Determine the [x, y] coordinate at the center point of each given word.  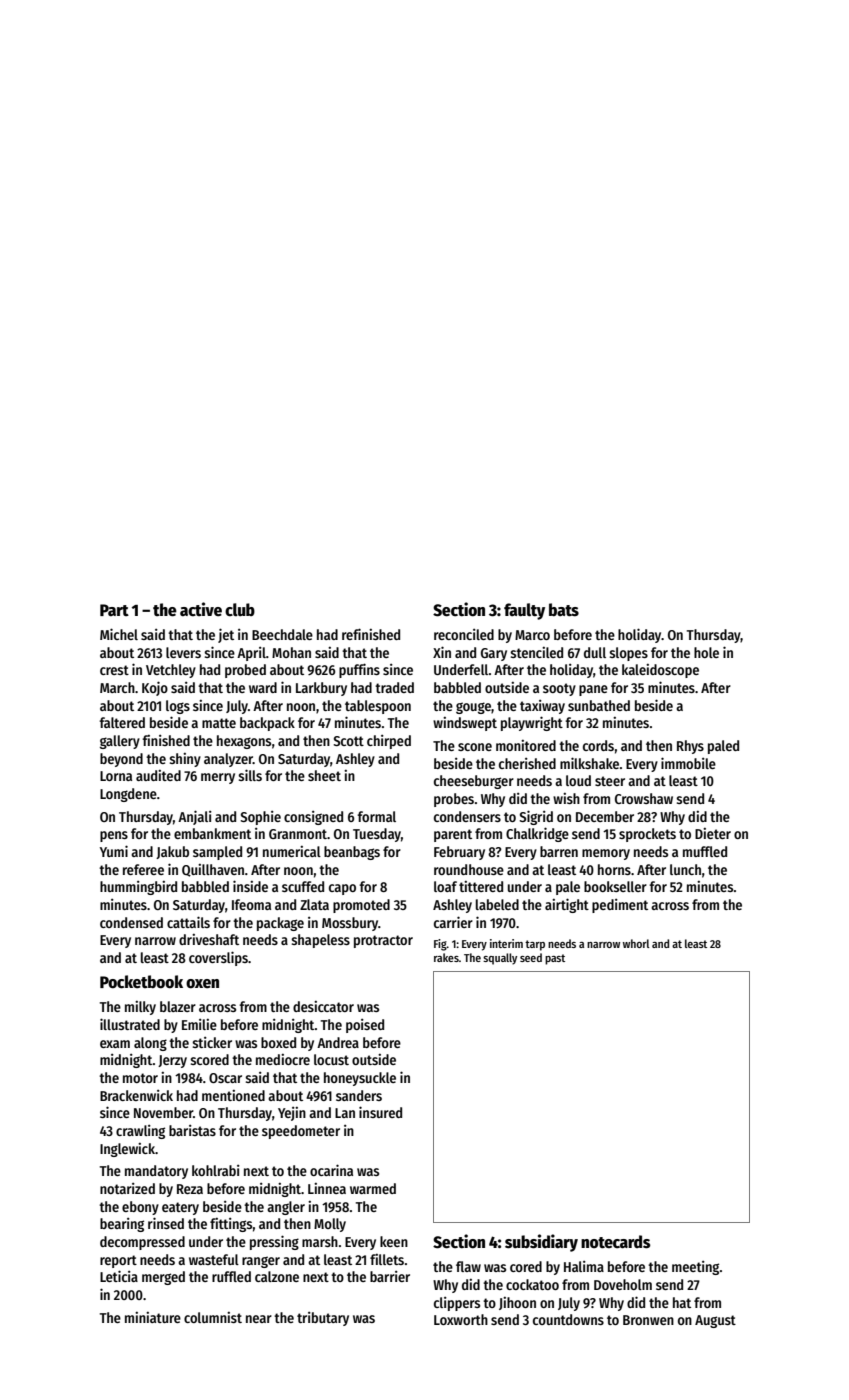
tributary [323, 1319]
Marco [532, 635]
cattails [188, 922]
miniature [153, 1317]
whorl [636, 943]
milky [140, 1008]
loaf [445, 886]
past [555, 959]
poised [365, 1026]
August [715, 1321]
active [201, 609]
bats [564, 610]
